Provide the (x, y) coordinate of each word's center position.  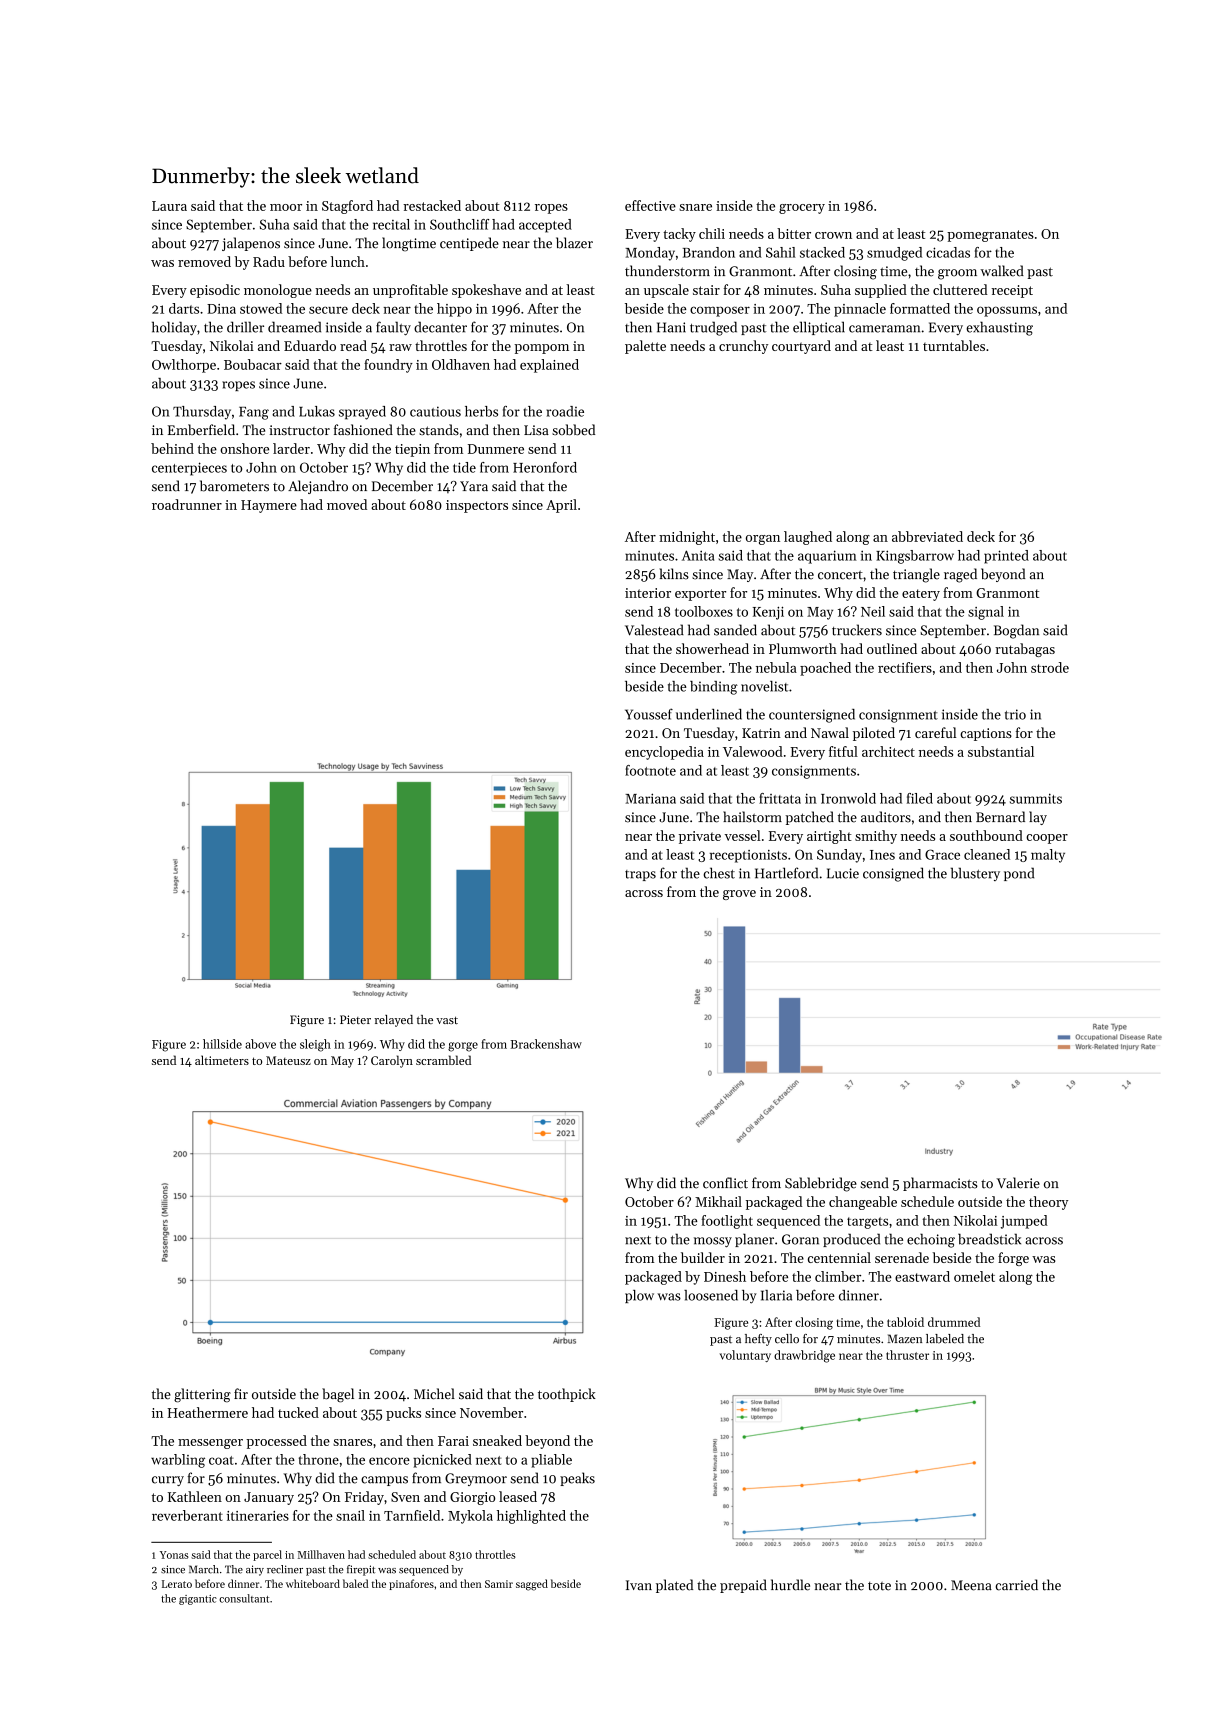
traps (640, 875)
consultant (244, 1598)
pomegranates (990, 236)
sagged (532, 1585)
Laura (169, 206)
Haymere (269, 506)
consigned (893, 874)
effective (650, 205)
